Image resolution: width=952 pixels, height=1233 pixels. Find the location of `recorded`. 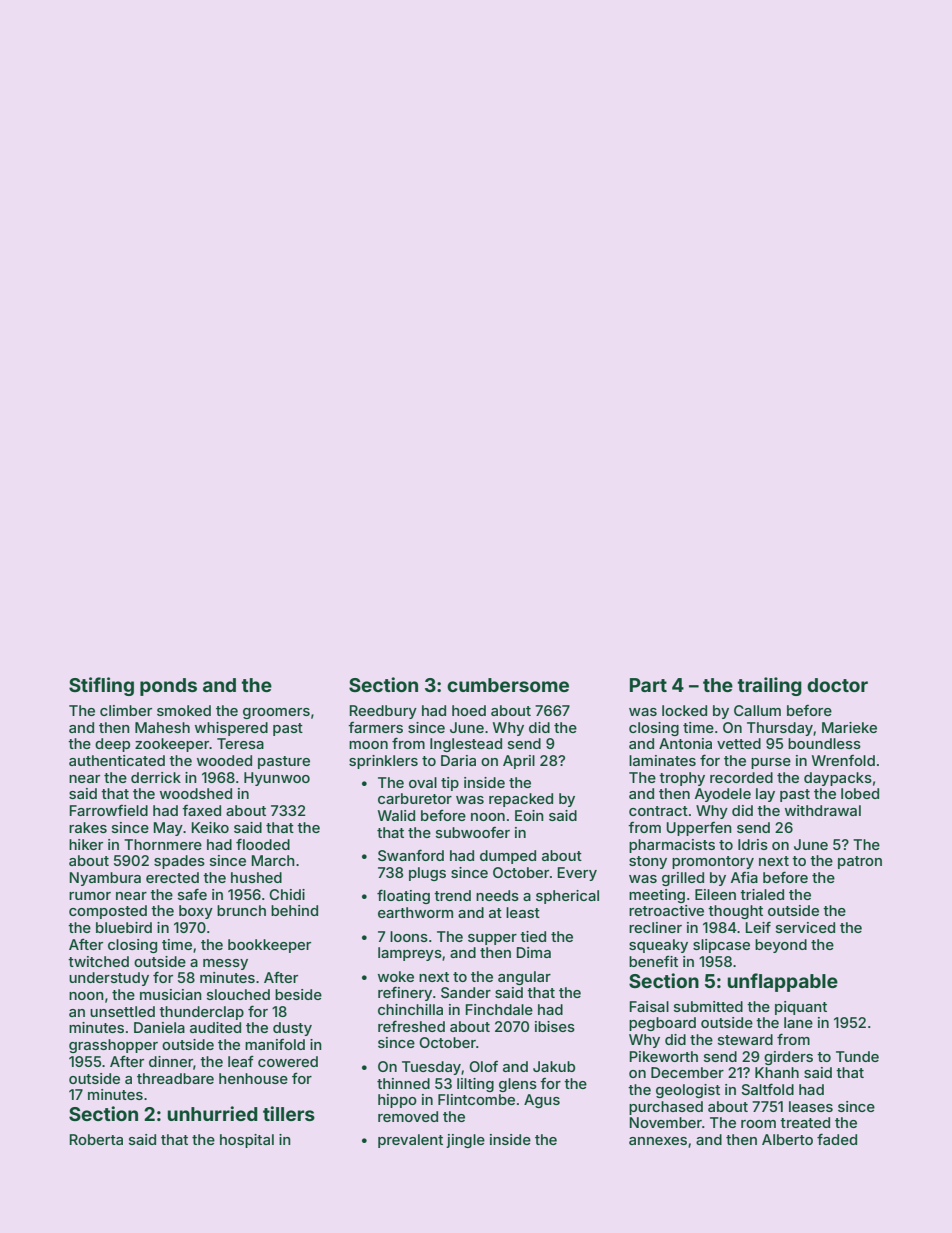

recorded is located at coordinates (741, 777).
